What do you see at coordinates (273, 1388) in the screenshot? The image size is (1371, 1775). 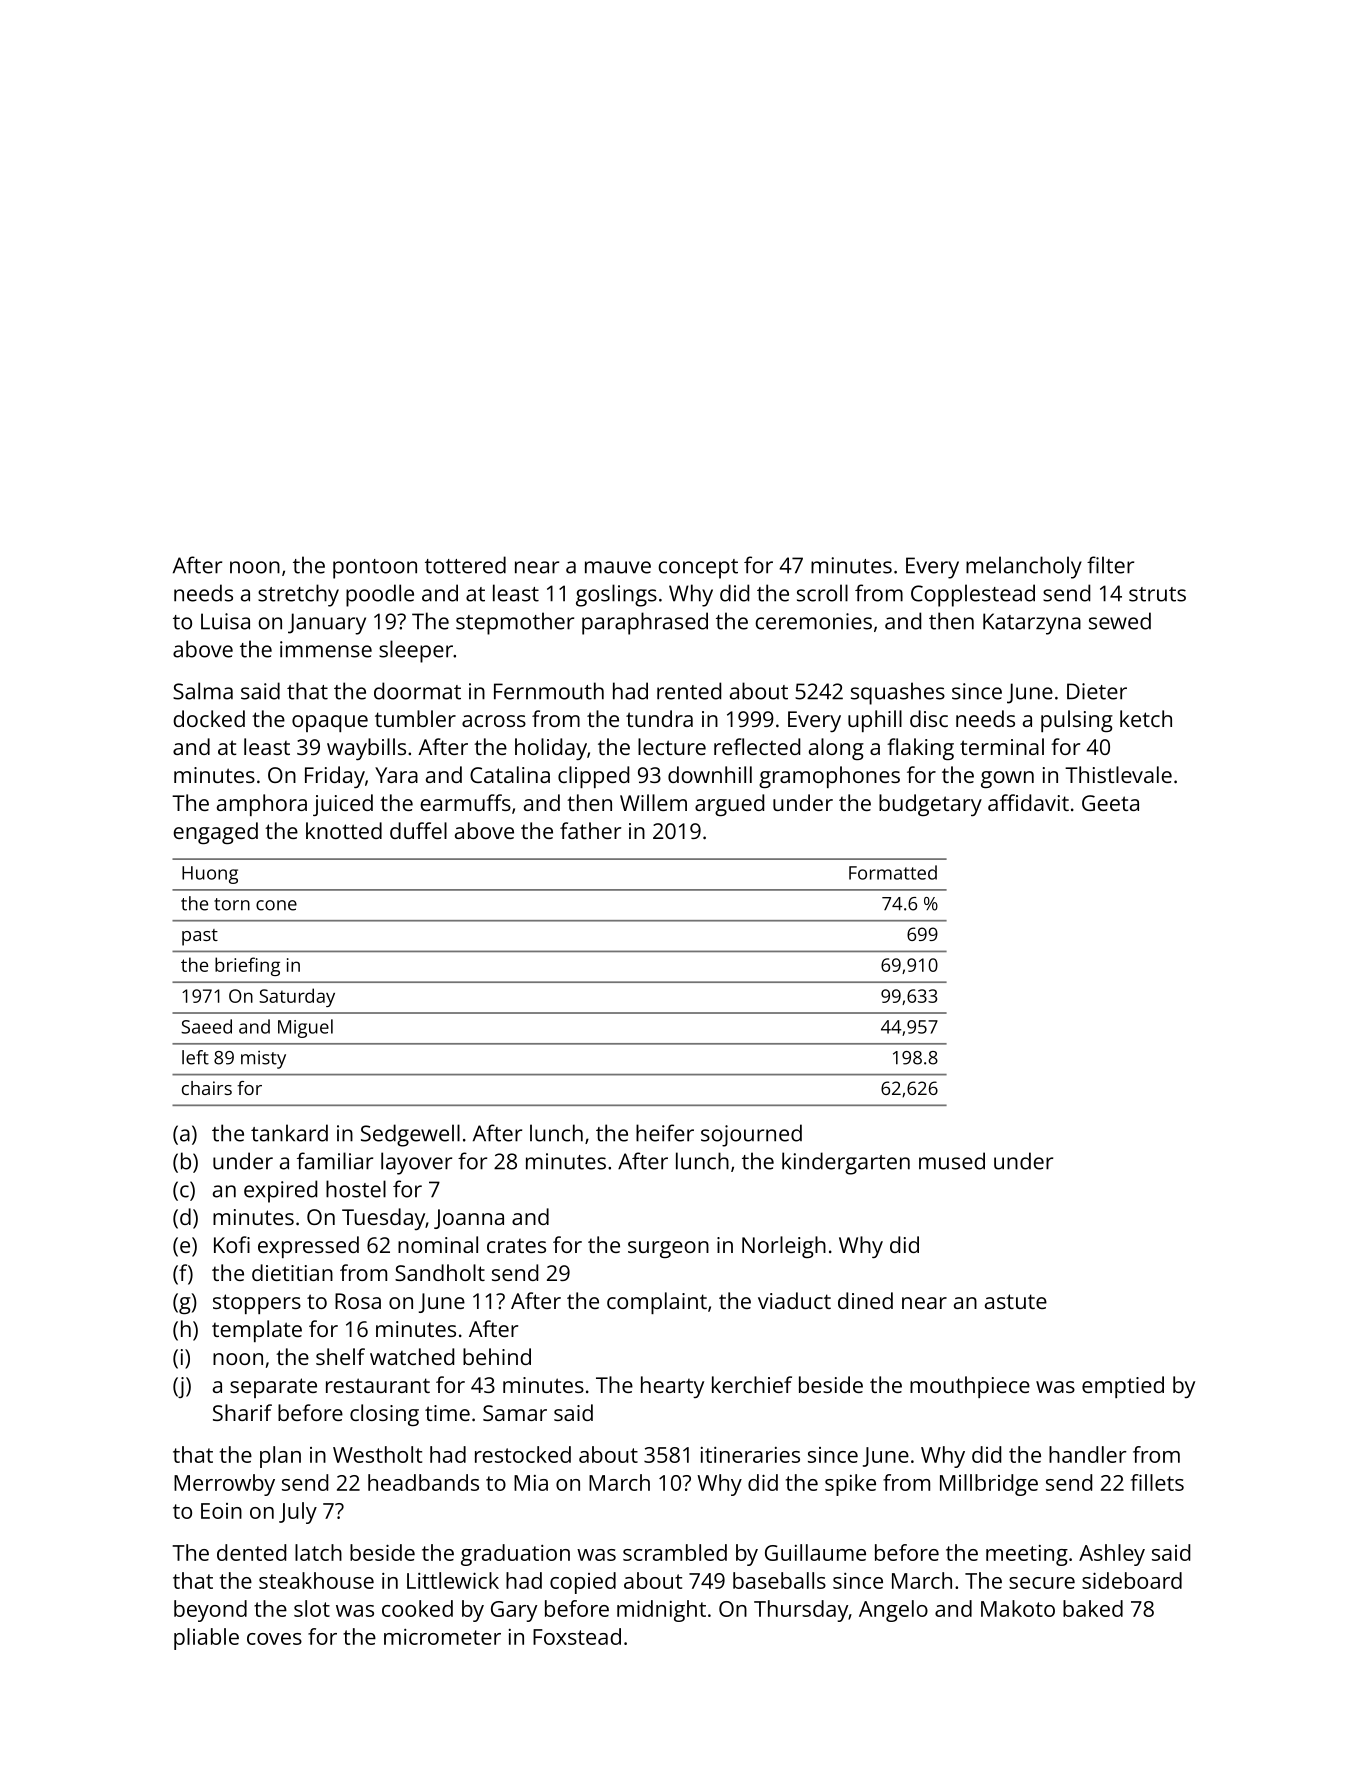 I see `separate` at bounding box center [273, 1388].
